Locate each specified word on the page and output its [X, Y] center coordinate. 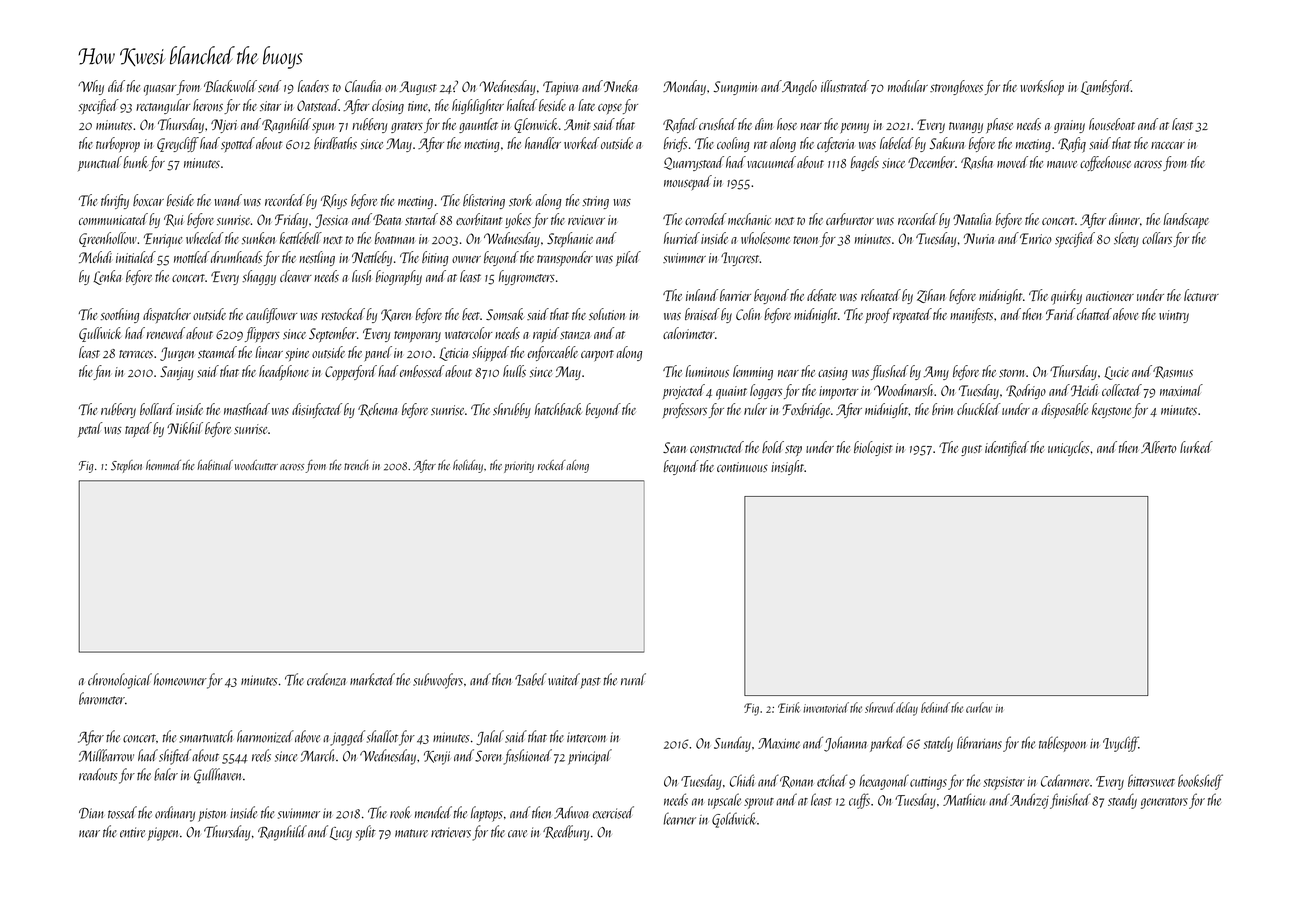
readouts [98, 774]
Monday [684, 87]
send [269, 86]
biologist [873, 448]
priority [519, 467]
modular [908, 86]
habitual [215, 465]
